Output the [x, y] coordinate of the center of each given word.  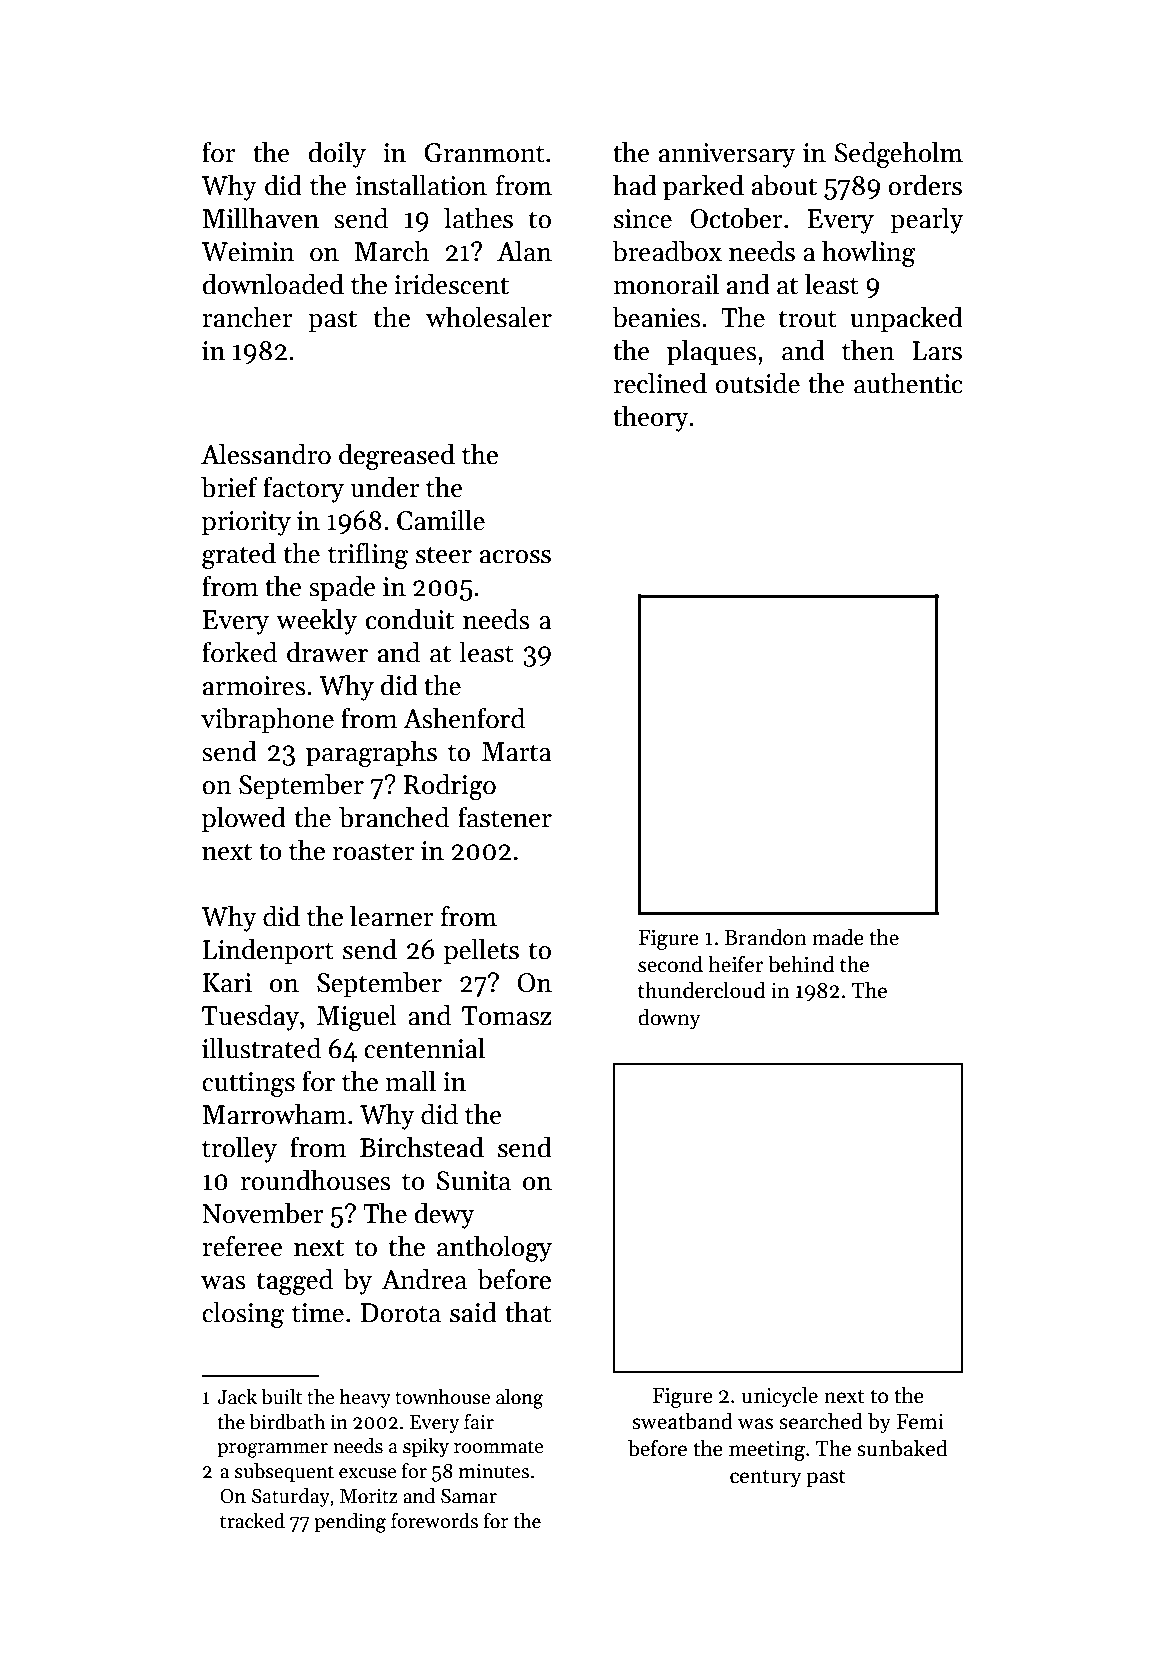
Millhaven [261, 218]
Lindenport [268, 952]
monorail [666, 284]
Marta [516, 752]
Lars [937, 351]
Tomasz [506, 1016]
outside [757, 383]
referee [242, 1246]
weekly [316, 622]
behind [801, 964]
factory [303, 490]
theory [651, 419]
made [838, 937]
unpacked [906, 320]
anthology [494, 1249]
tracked [252, 1521]
